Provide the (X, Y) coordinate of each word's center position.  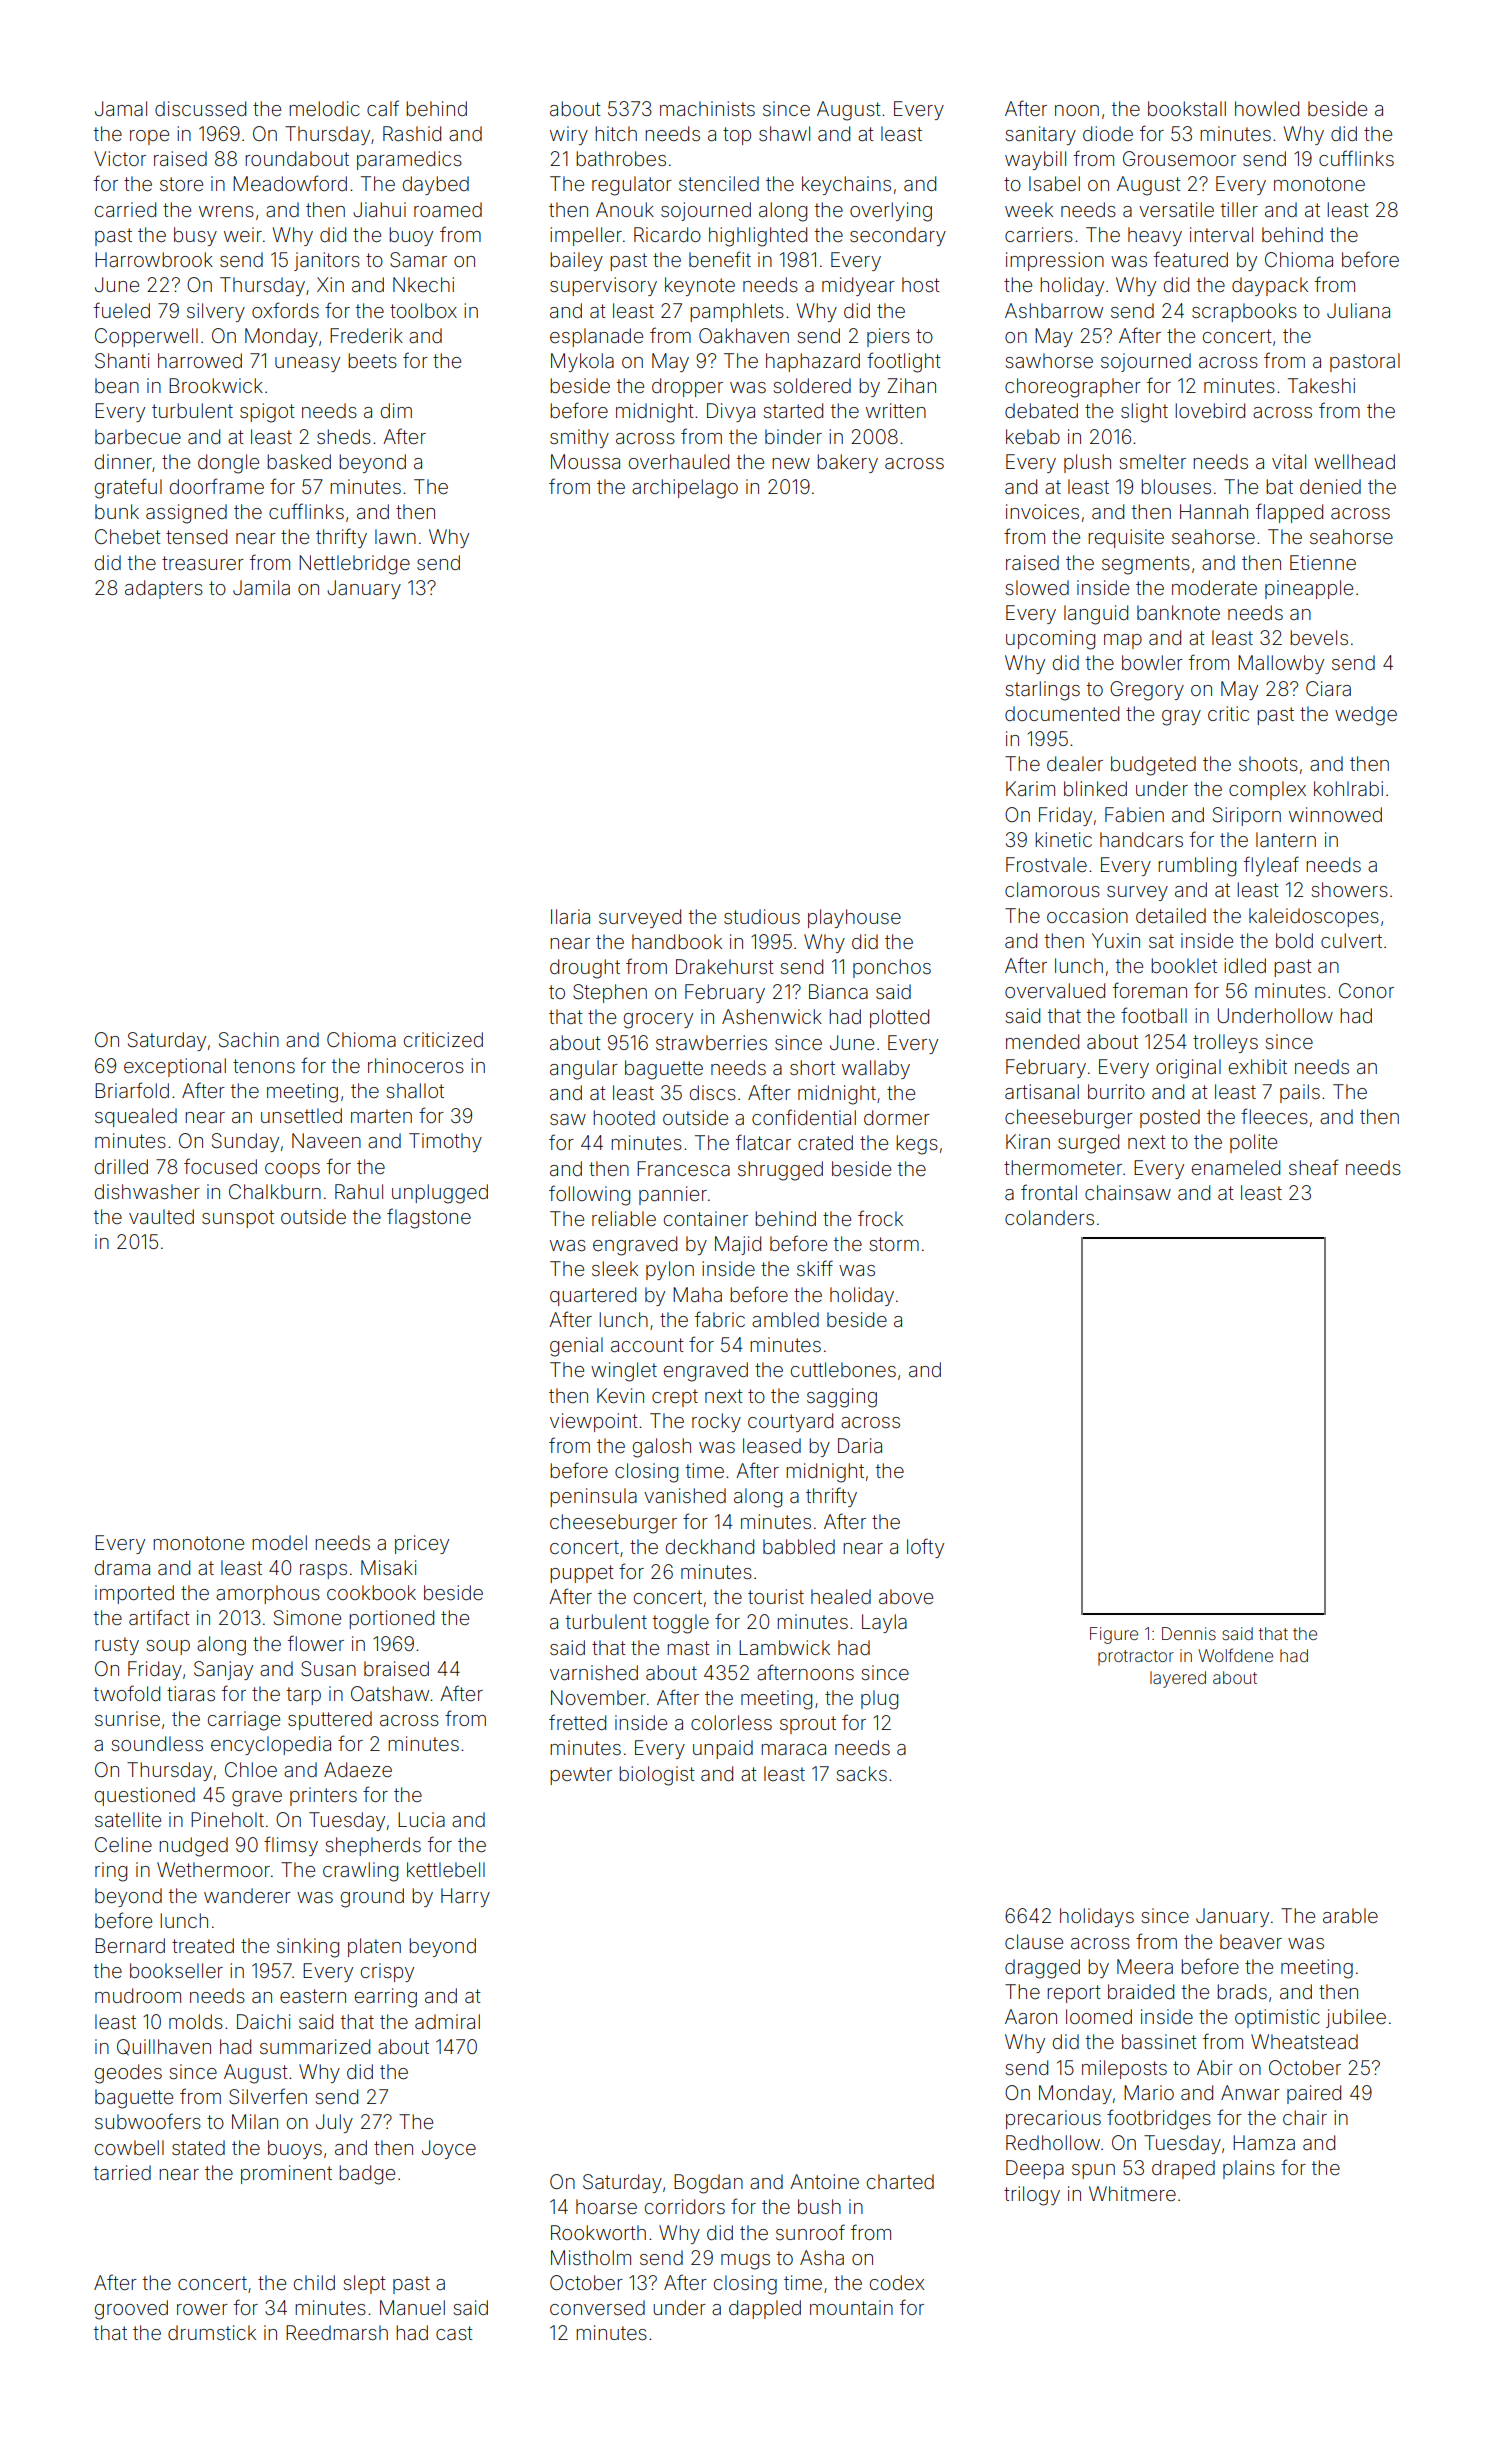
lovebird (1210, 410)
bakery (847, 463)
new (791, 463)
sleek (615, 1268)
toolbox (423, 310)
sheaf (1313, 1167)
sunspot (238, 1219)
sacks (862, 1773)
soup (168, 1647)
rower (202, 2309)
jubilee (1356, 2018)
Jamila (261, 587)
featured (1191, 259)
